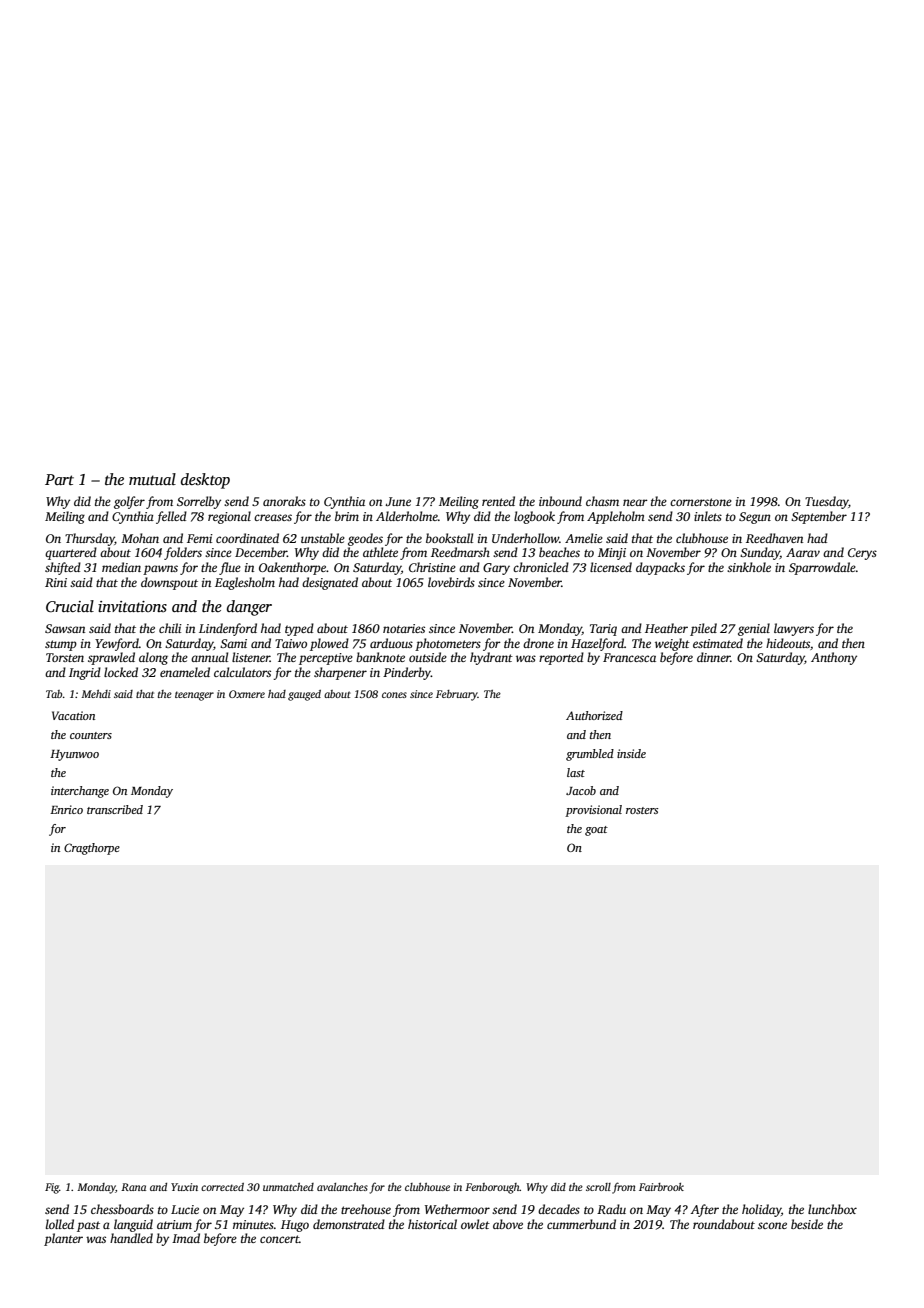 The height and width of the screenshot is (1308, 924). What do you see at coordinates (279, 1239) in the screenshot?
I see `concert` at bounding box center [279, 1239].
